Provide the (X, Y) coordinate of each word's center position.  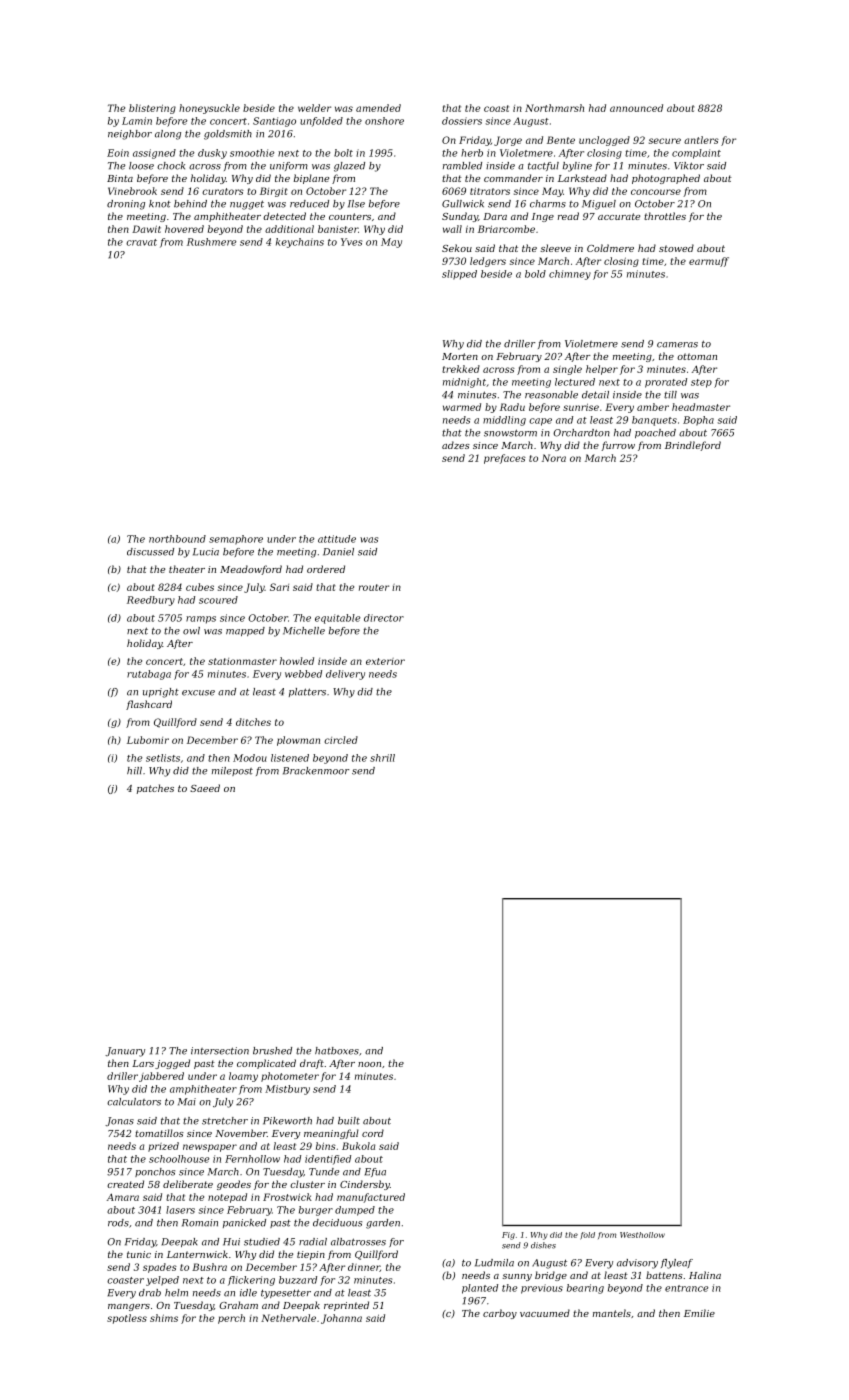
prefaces (505, 459)
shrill (382, 758)
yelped (162, 1281)
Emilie (699, 1313)
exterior (385, 661)
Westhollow (642, 1235)
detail (595, 395)
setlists (163, 758)
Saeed (205, 788)
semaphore (236, 540)
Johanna (341, 1319)
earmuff (709, 262)
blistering (152, 109)
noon (369, 1064)
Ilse (356, 204)
